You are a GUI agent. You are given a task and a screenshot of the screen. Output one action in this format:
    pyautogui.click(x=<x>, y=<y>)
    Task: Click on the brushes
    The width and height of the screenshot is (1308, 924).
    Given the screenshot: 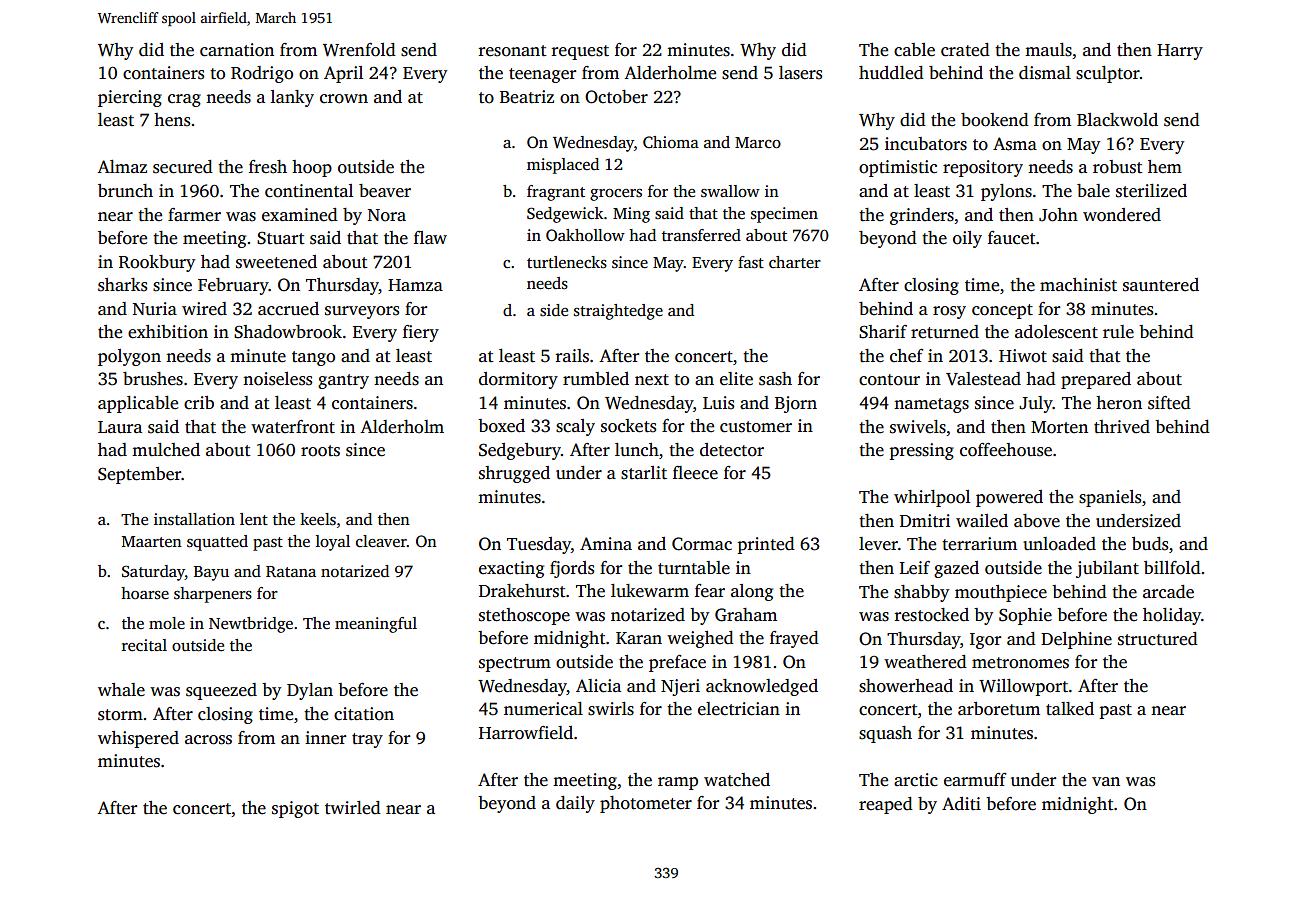 What is the action you would take?
    pyautogui.click(x=153, y=379)
